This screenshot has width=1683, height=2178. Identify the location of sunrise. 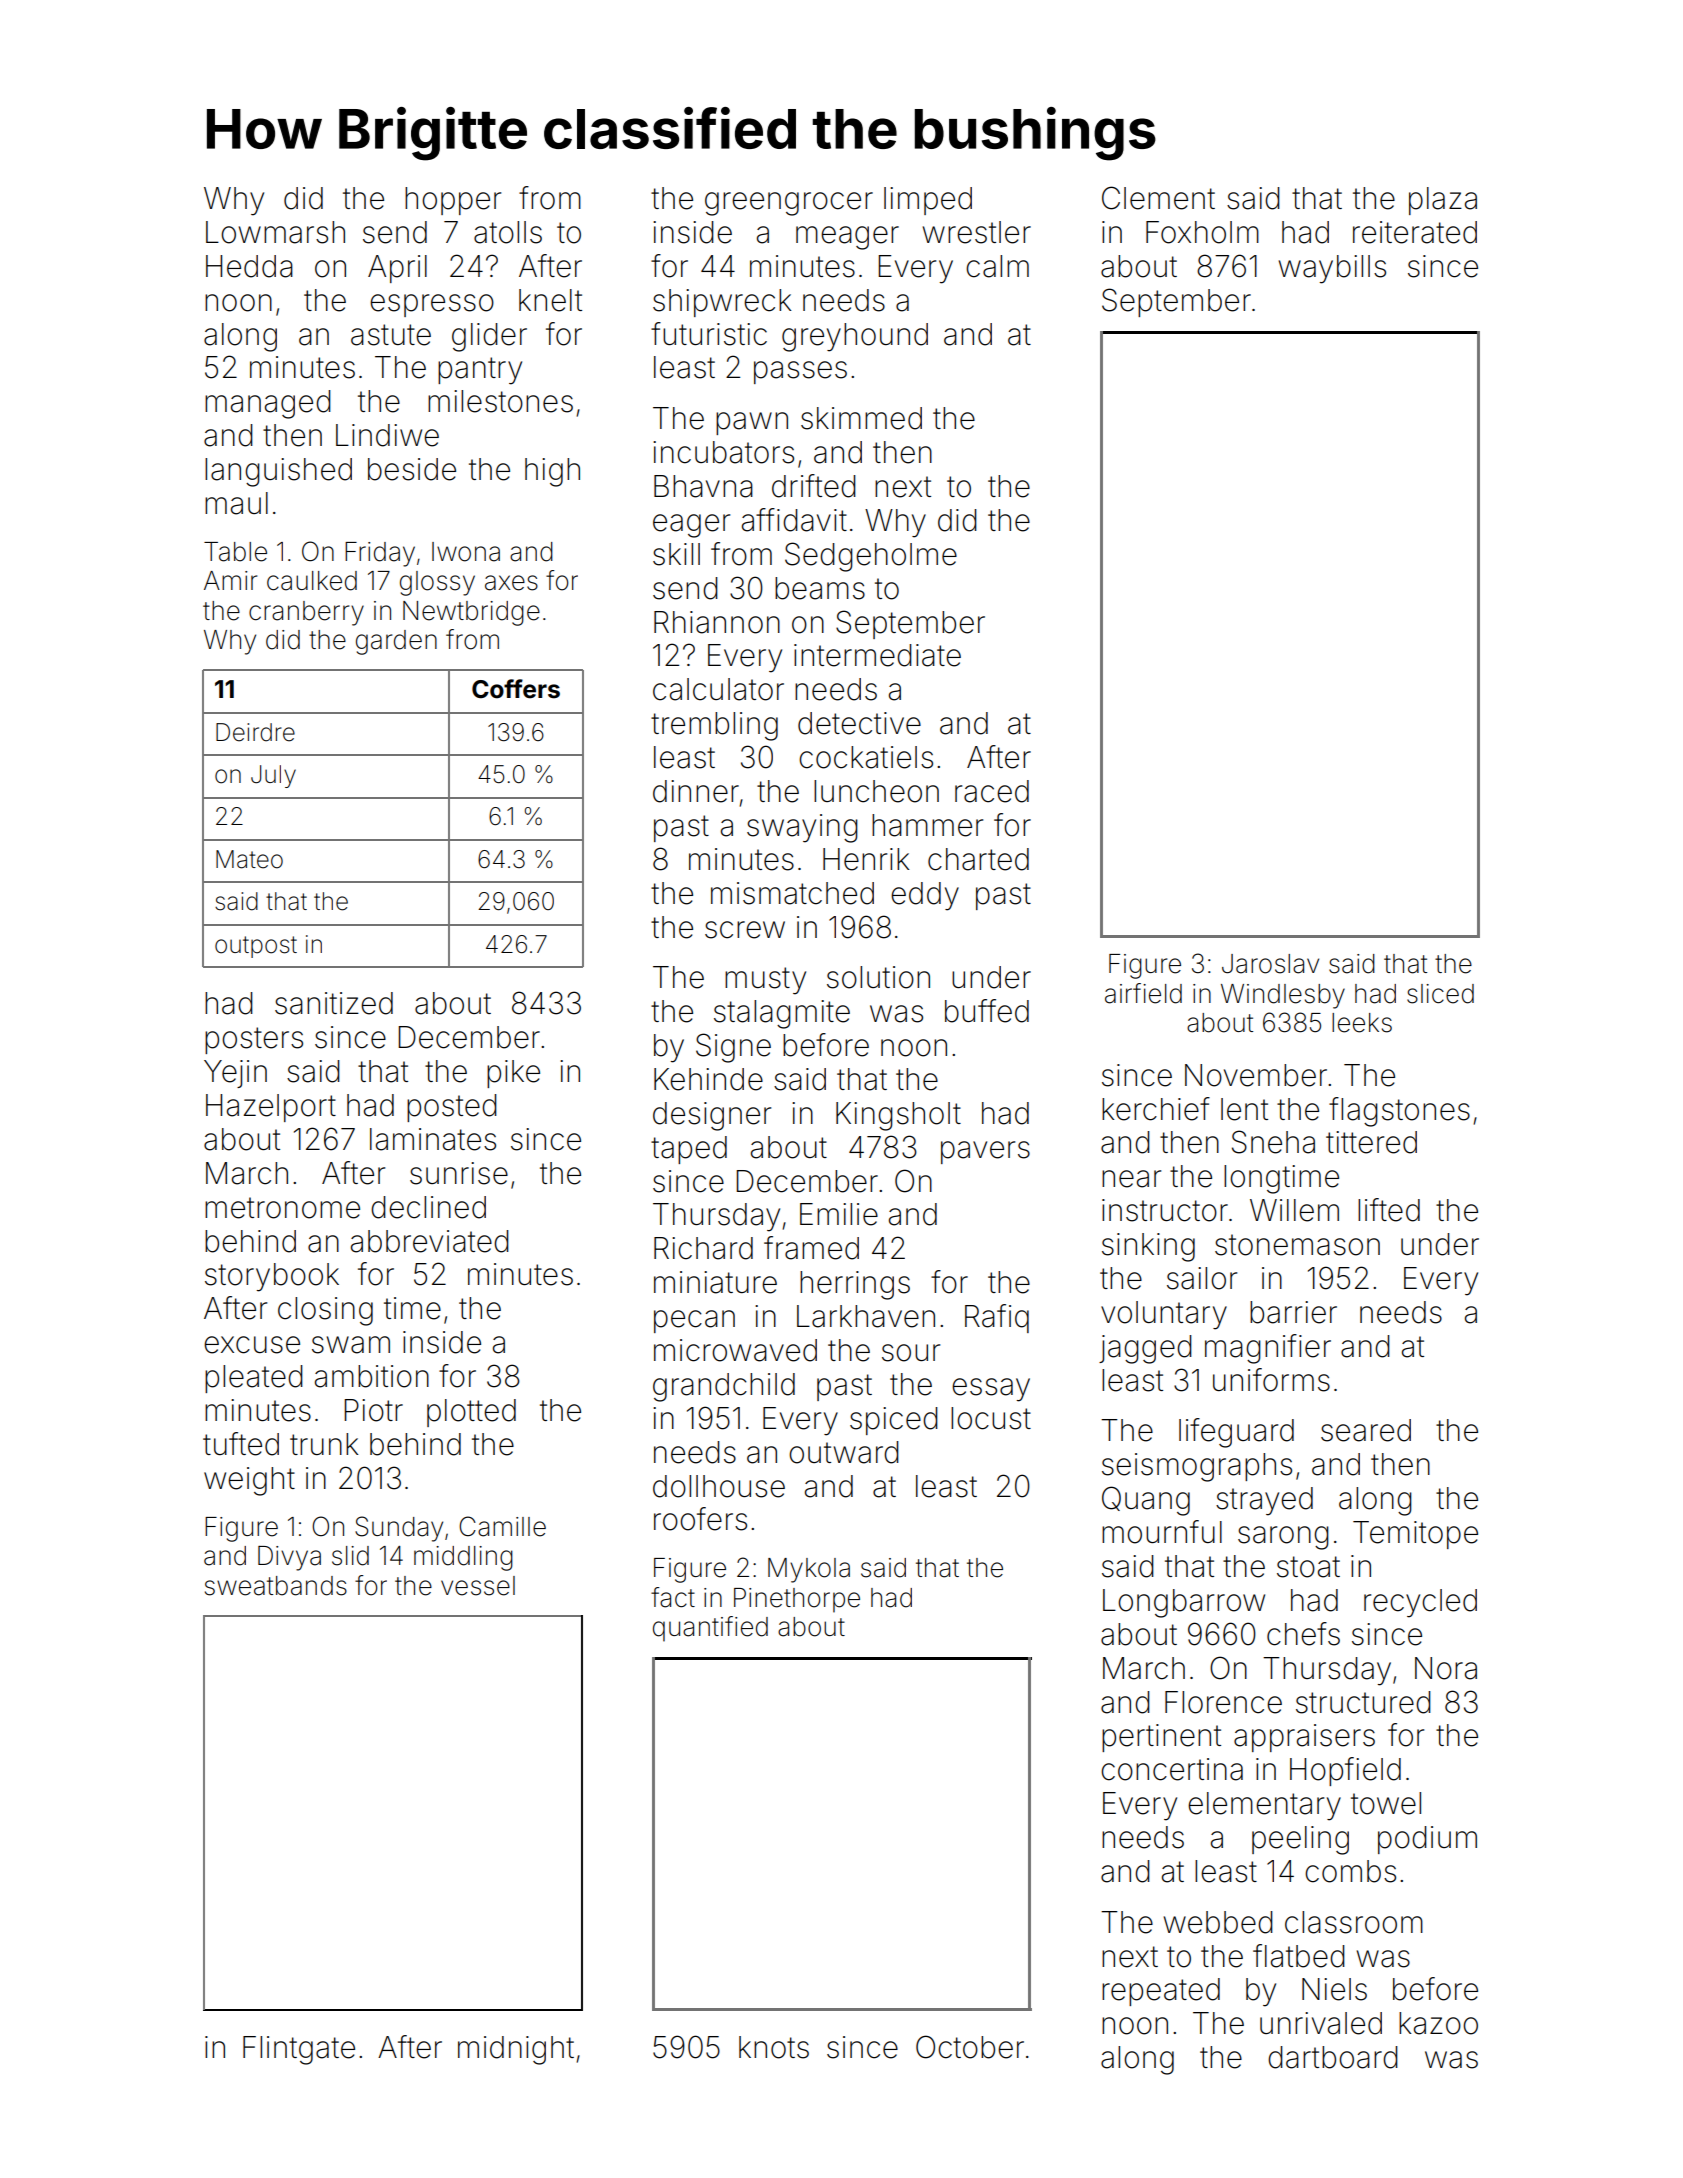
(459, 1173).
